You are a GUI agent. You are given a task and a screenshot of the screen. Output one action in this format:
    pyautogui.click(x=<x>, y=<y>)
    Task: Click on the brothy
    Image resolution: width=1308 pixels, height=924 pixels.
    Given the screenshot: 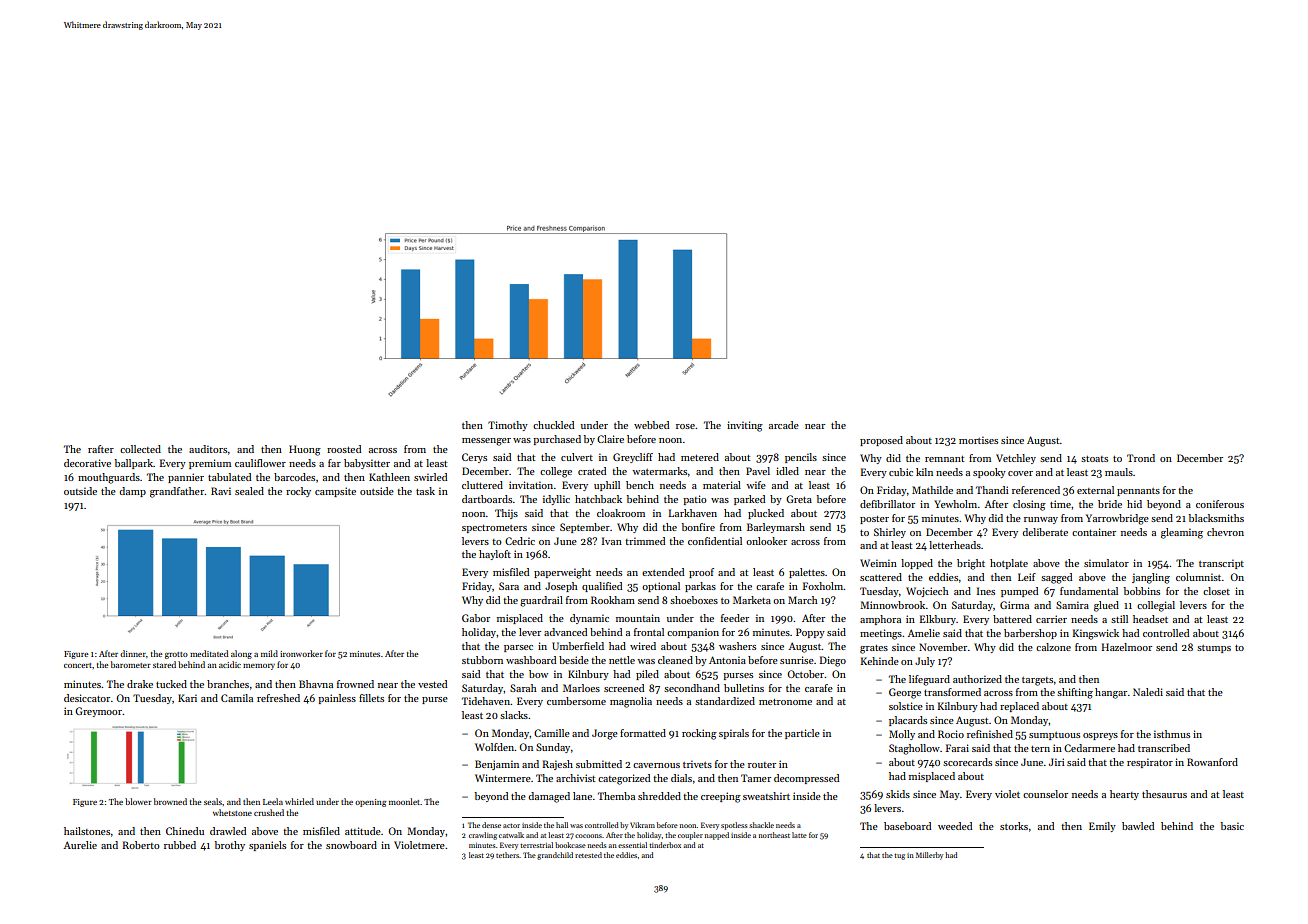 What is the action you would take?
    pyautogui.click(x=230, y=846)
